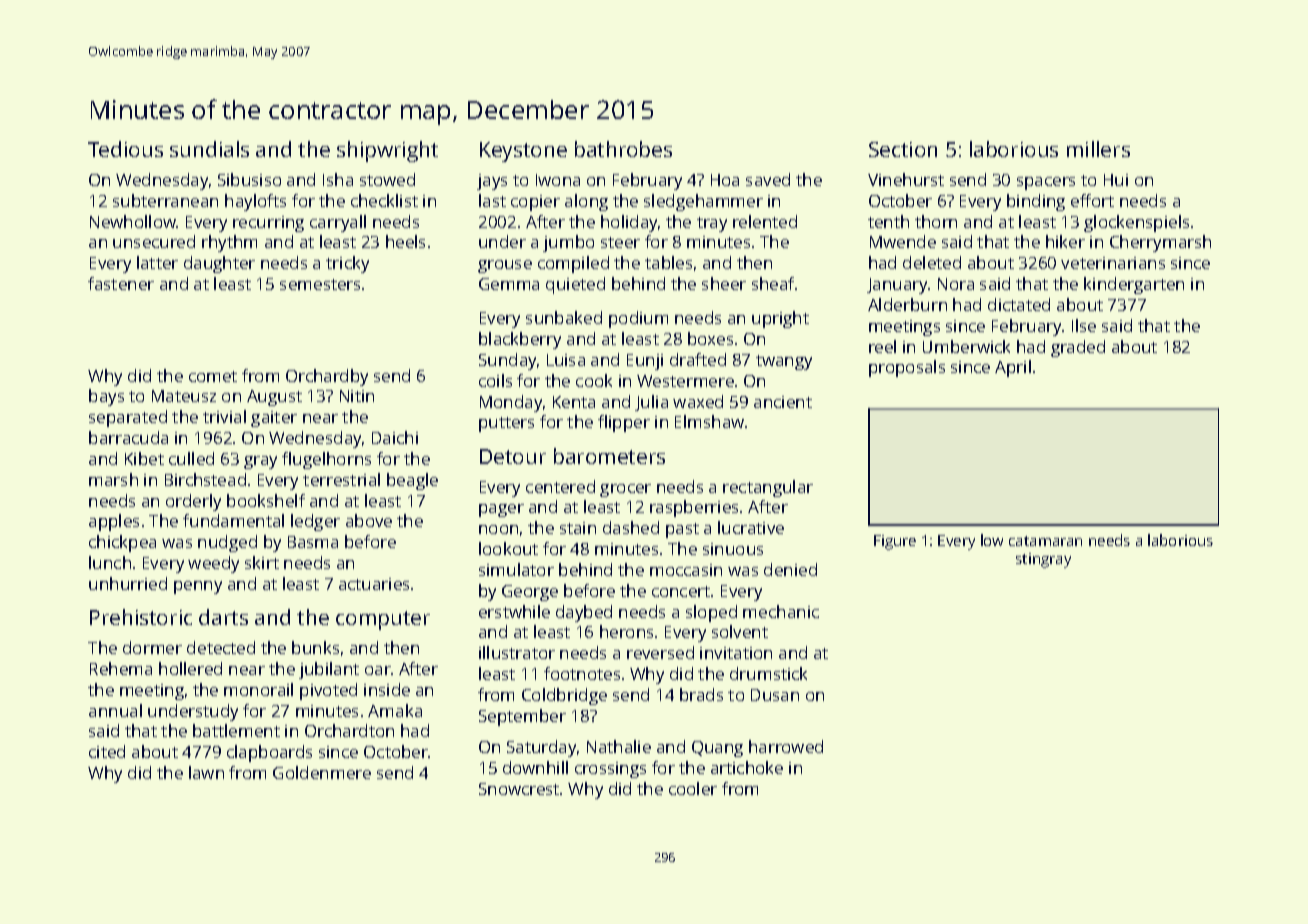 The height and width of the screenshot is (924, 1308). I want to click on hiker, so click(1065, 241).
